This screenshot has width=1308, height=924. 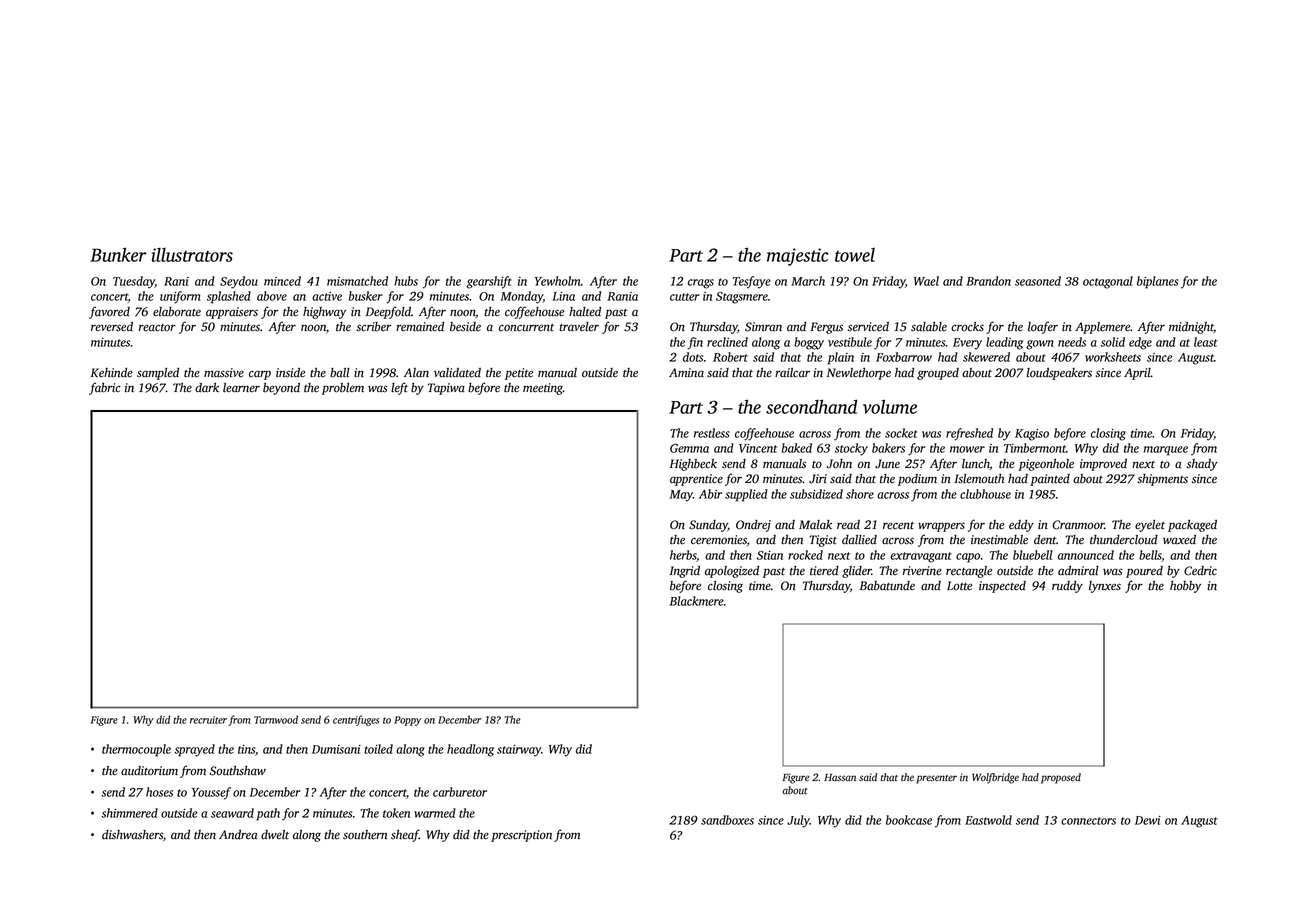 What do you see at coordinates (1067, 587) in the screenshot?
I see `ruddy` at bounding box center [1067, 587].
